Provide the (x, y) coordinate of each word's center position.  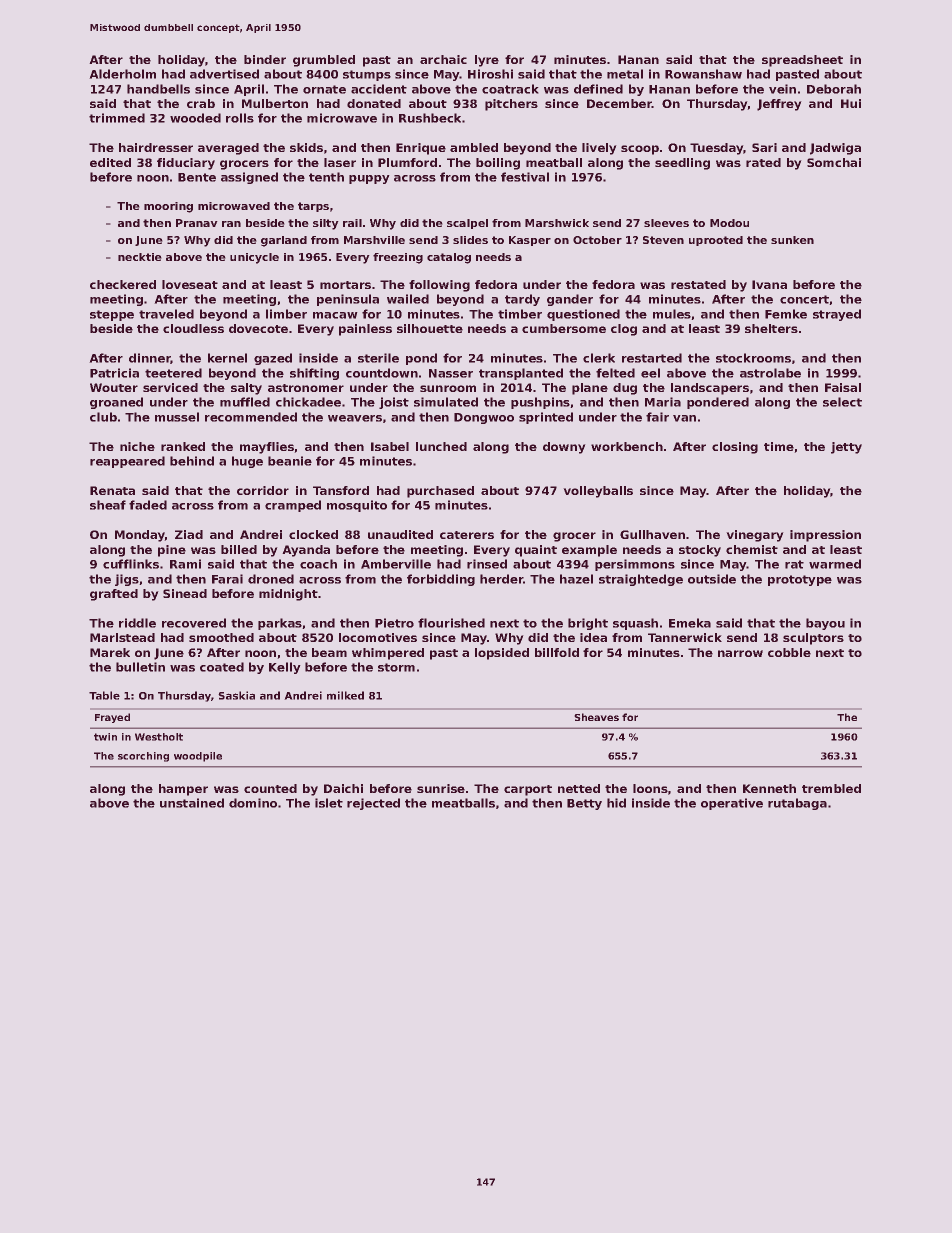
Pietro (394, 623)
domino (253, 803)
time (779, 446)
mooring (168, 207)
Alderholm (122, 74)
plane (590, 389)
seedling (682, 164)
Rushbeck (430, 118)
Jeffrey (779, 105)
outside (712, 579)
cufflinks (131, 564)
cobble (789, 652)
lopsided (502, 654)
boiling (498, 164)
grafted (114, 595)
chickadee (308, 402)
